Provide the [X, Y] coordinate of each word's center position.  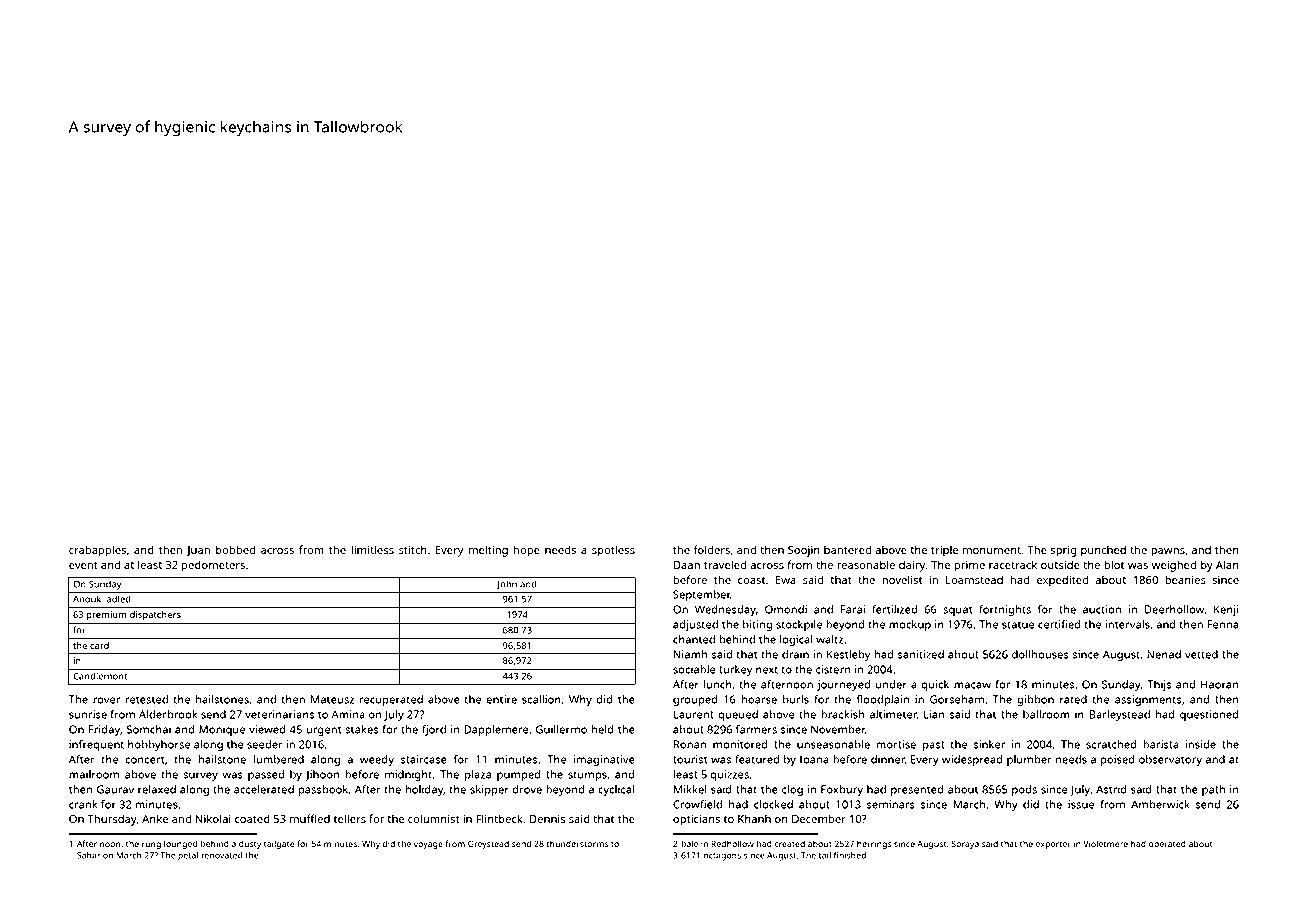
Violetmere [1105, 843]
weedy [377, 760]
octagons [722, 857]
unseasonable [833, 744]
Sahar [88, 855]
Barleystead [1119, 715]
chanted [694, 639]
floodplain [883, 700]
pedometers [213, 566]
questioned [1209, 715]
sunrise [88, 714]
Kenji [1226, 610]
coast [751, 580]
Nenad [1164, 654]
